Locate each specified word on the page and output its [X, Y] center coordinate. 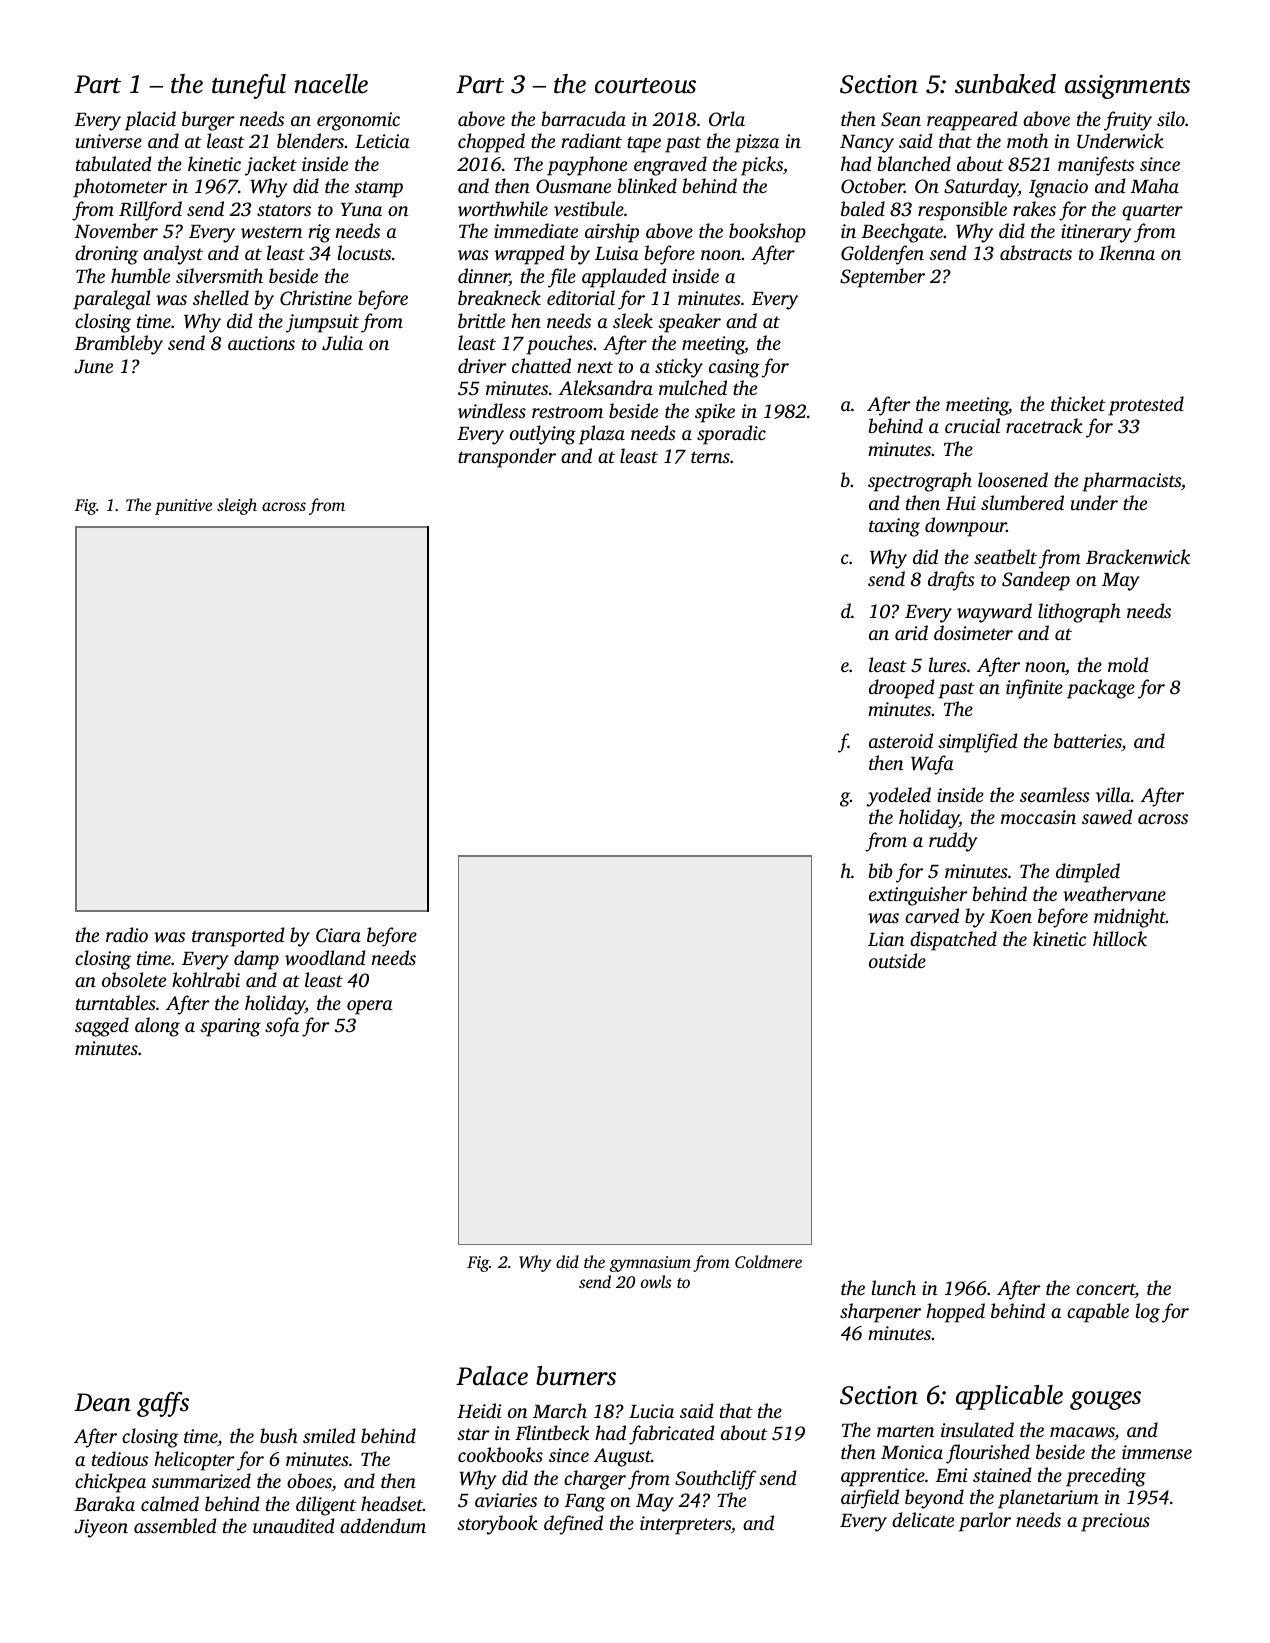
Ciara [338, 935]
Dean [102, 1402]
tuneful [249, 86]
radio [127, 934]
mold [1128, 664]
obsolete [134, 979]
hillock [1120, 938]
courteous [645, 86]
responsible [962, 211]
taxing [894, 527]
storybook [497, 1525]
